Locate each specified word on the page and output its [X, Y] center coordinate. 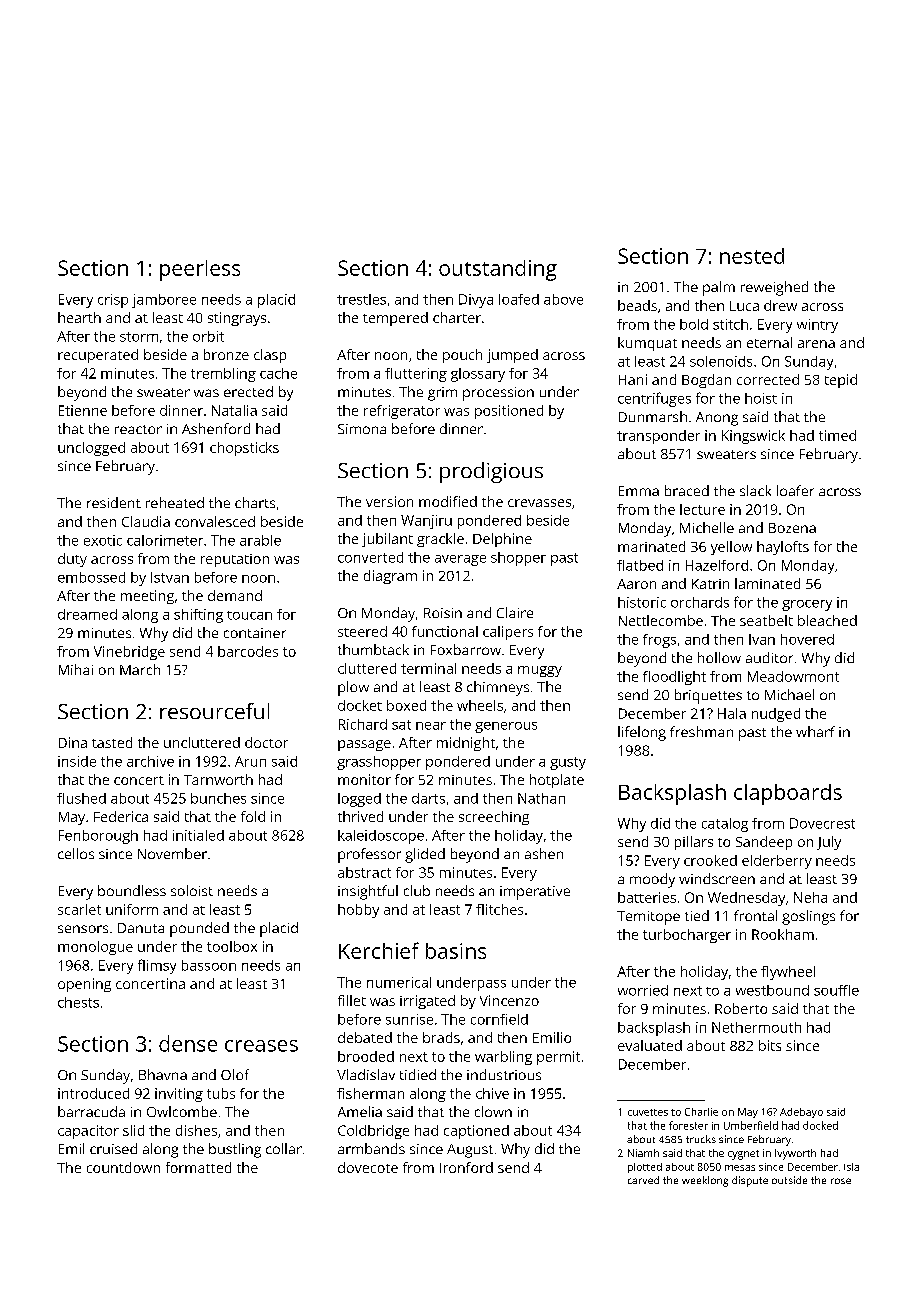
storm [139, 337]
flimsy [157, 966]
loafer [795, 490]
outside [789, 1180]
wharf [815, 731]
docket [360, 705]
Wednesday [746, 899]
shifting [198, 616]
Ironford [466, 1167]
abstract [364, 872]
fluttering [416, 375]
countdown [123, 1167]
